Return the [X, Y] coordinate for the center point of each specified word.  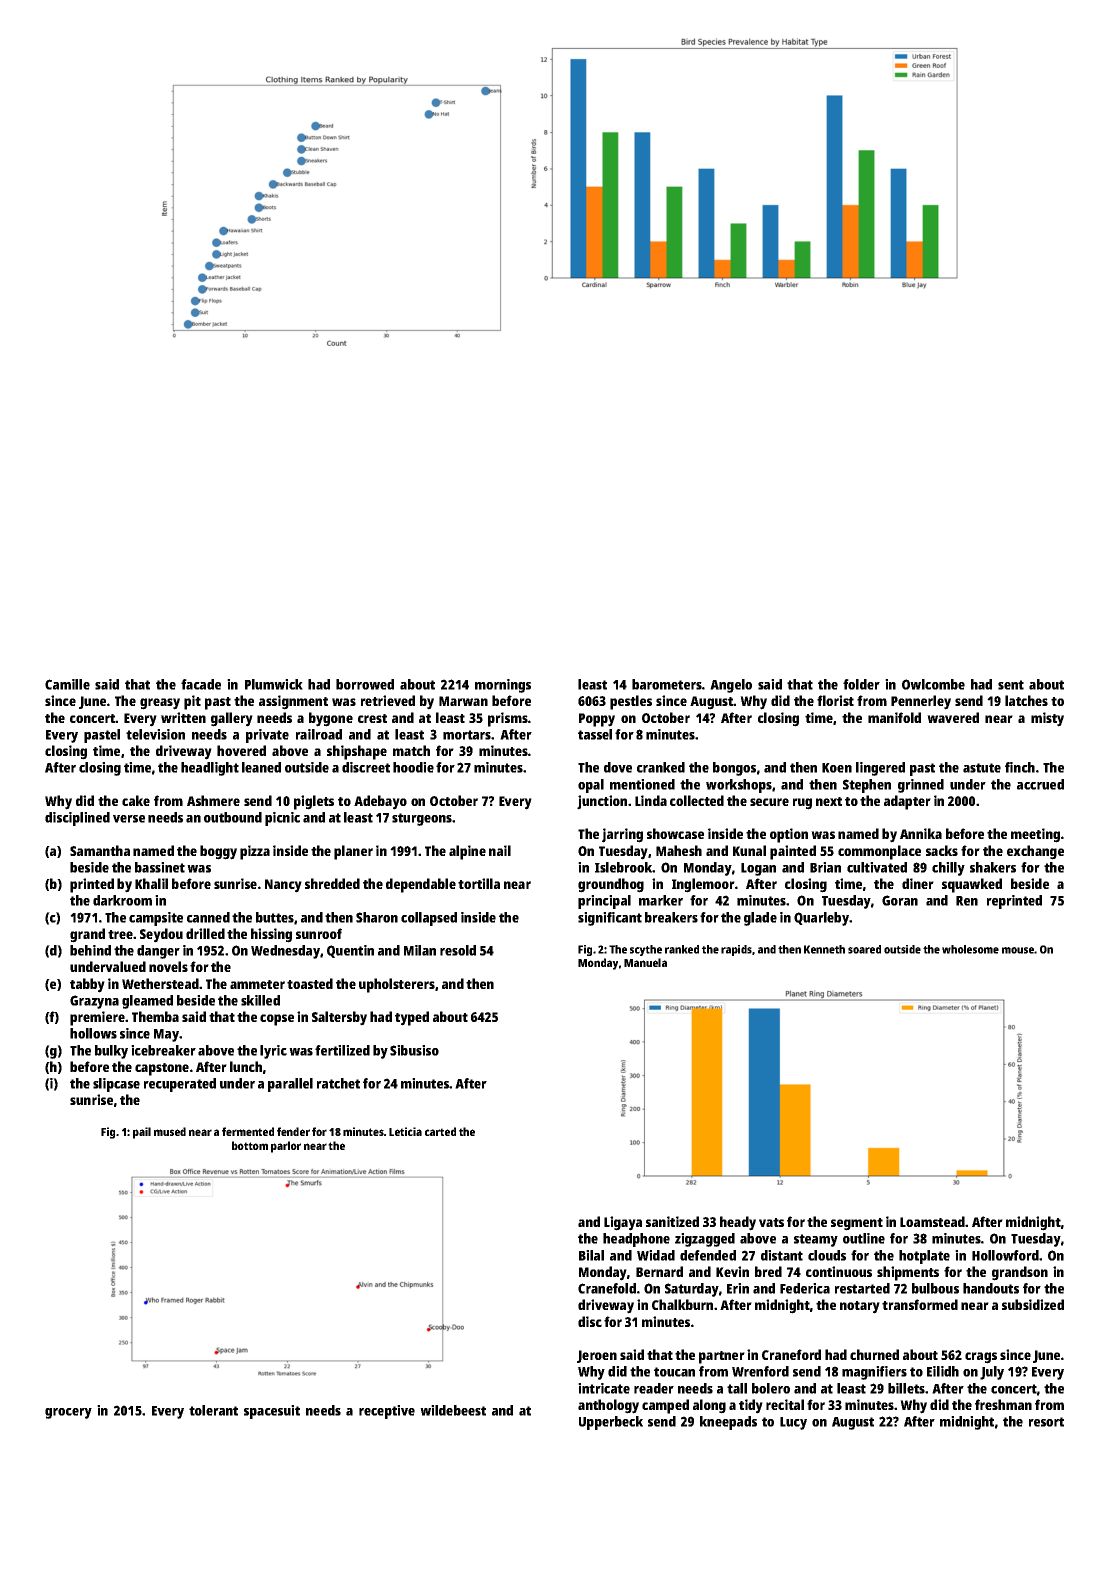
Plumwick [274, 684]
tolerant [213, 1410]
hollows [93, 1033]
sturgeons [422, 819]
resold [458, 950]
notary [860, 1307]
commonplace [879, 852]
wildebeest [453, 1410]
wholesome [970, 949]
